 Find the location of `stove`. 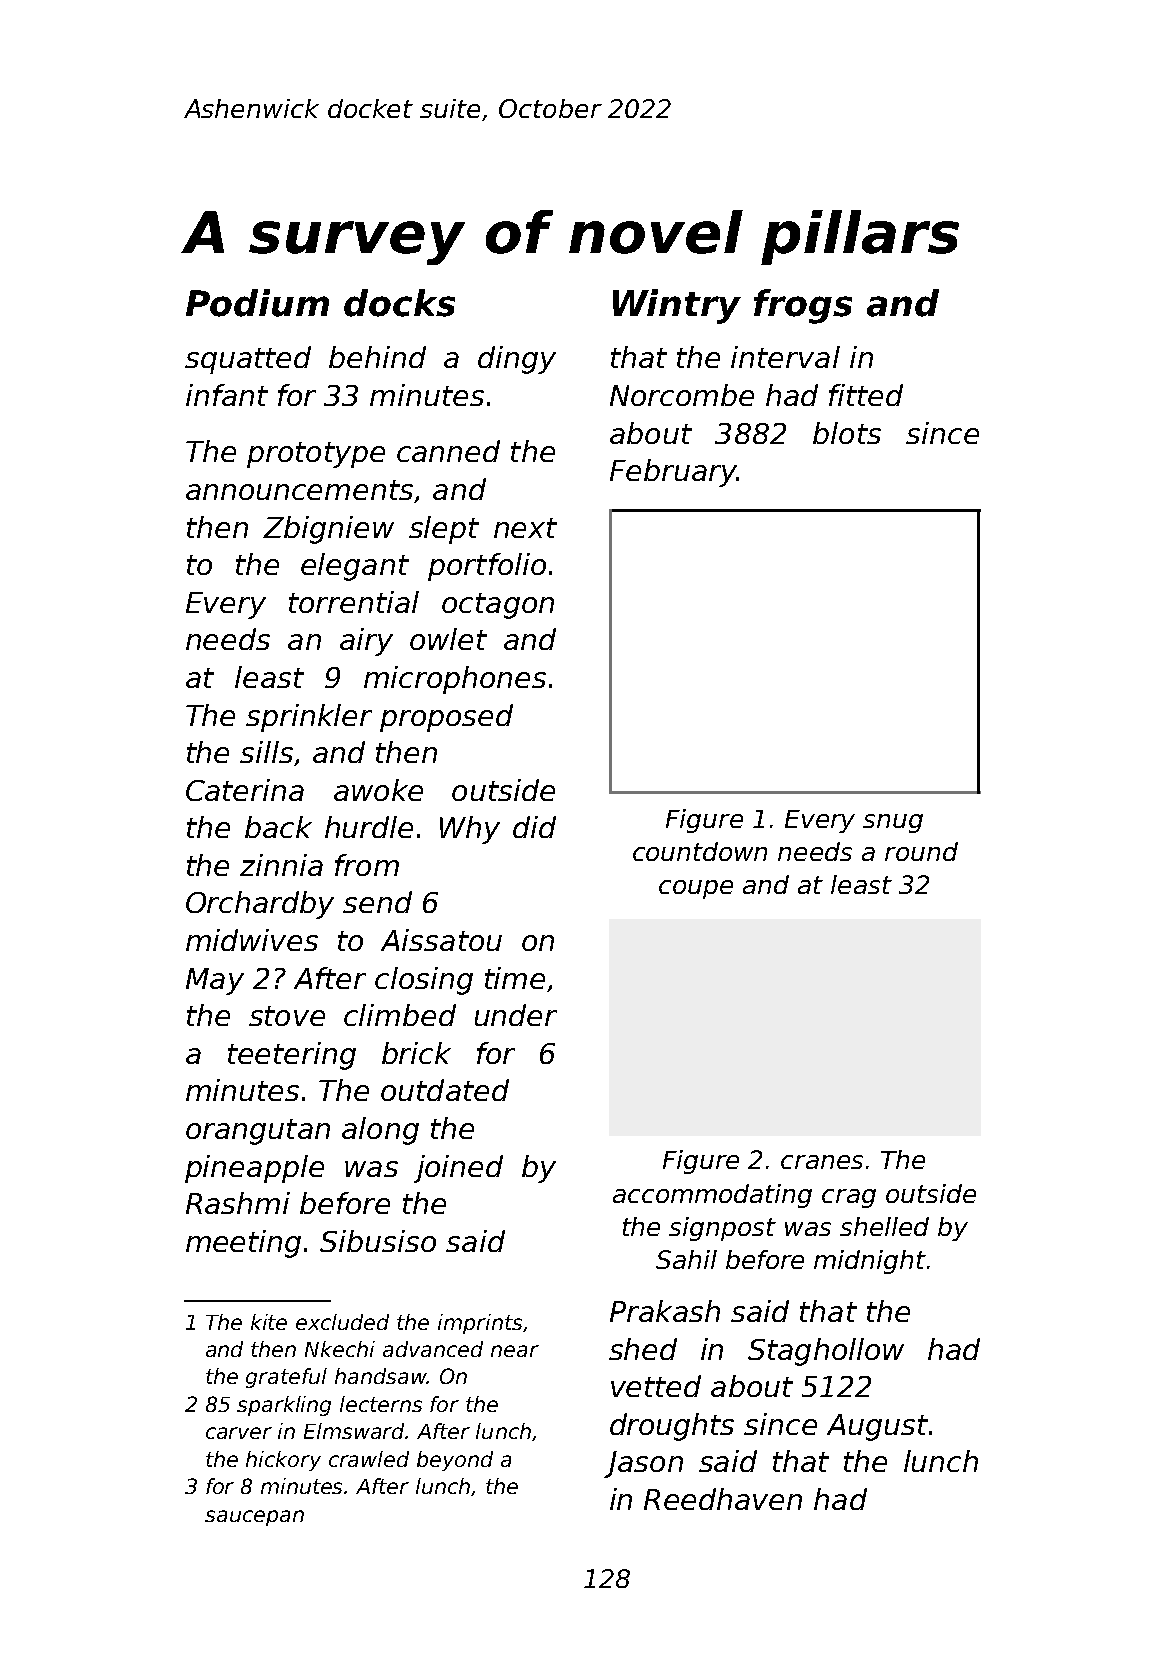

stove is located at coordinates (287, 1016).
